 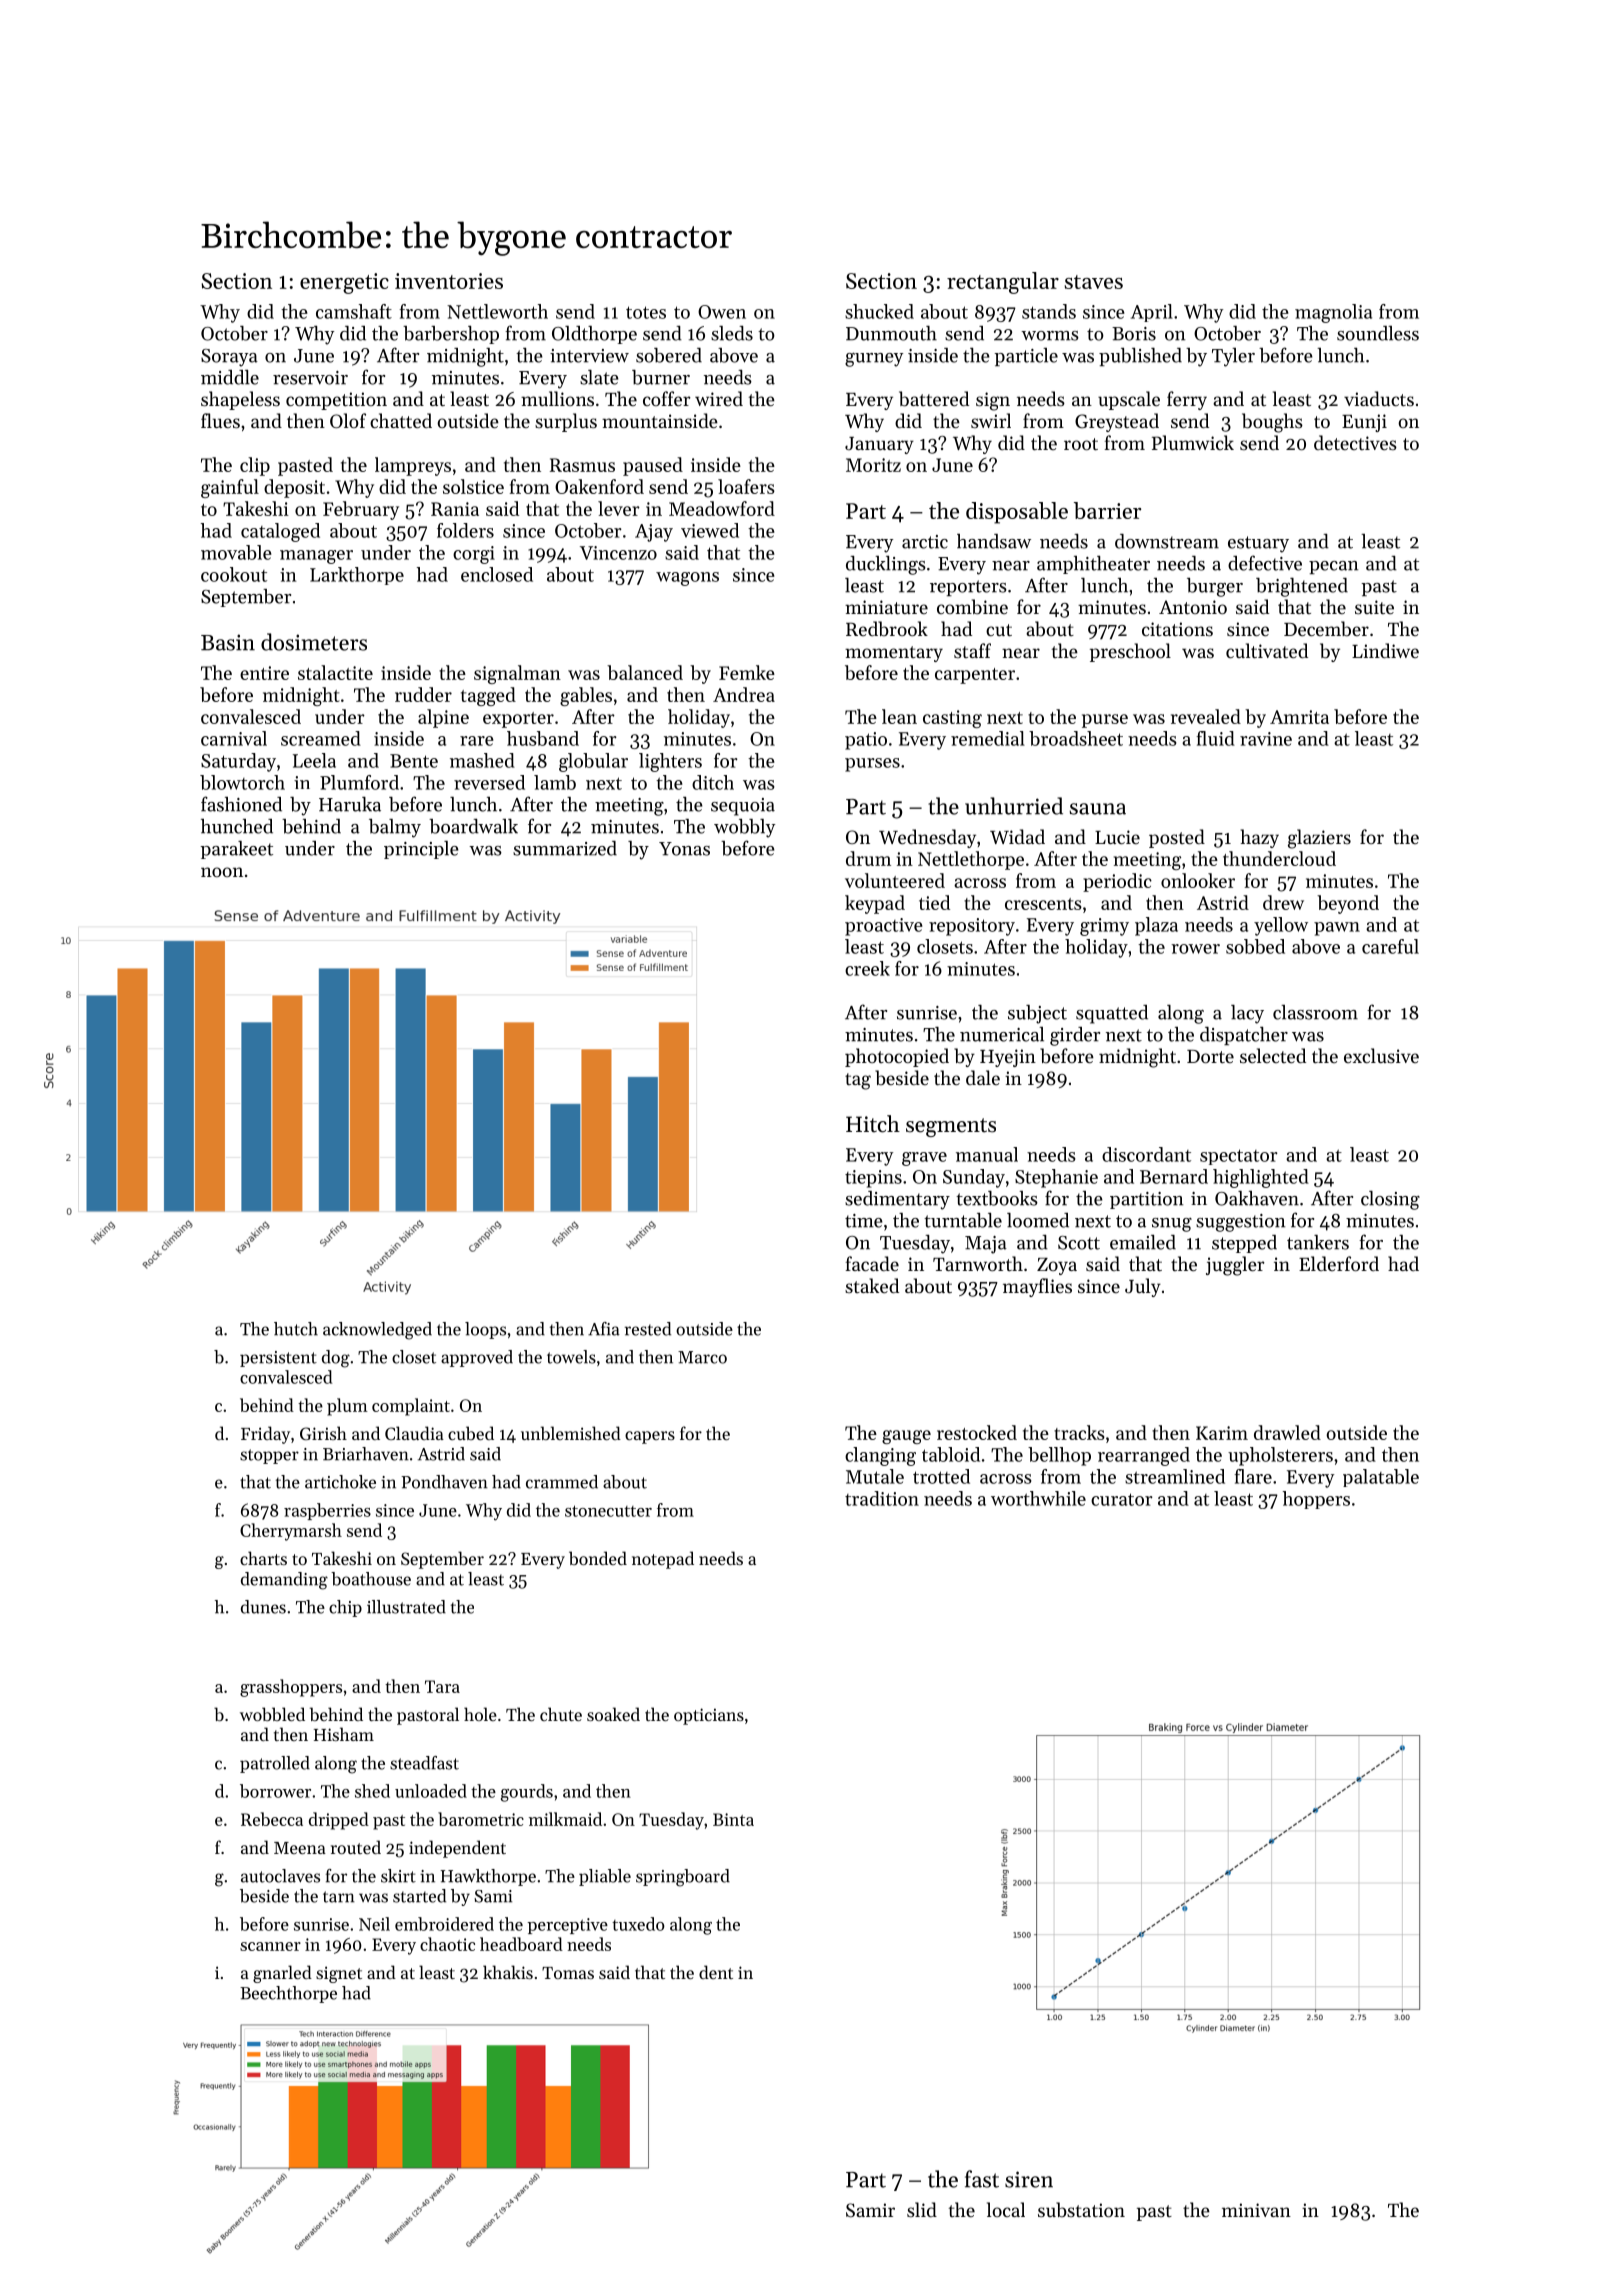 What do you see at coordinates (288, 1994) in the screenshot?
I see `Beechthorpe` at bounding box center [288, 1994].
